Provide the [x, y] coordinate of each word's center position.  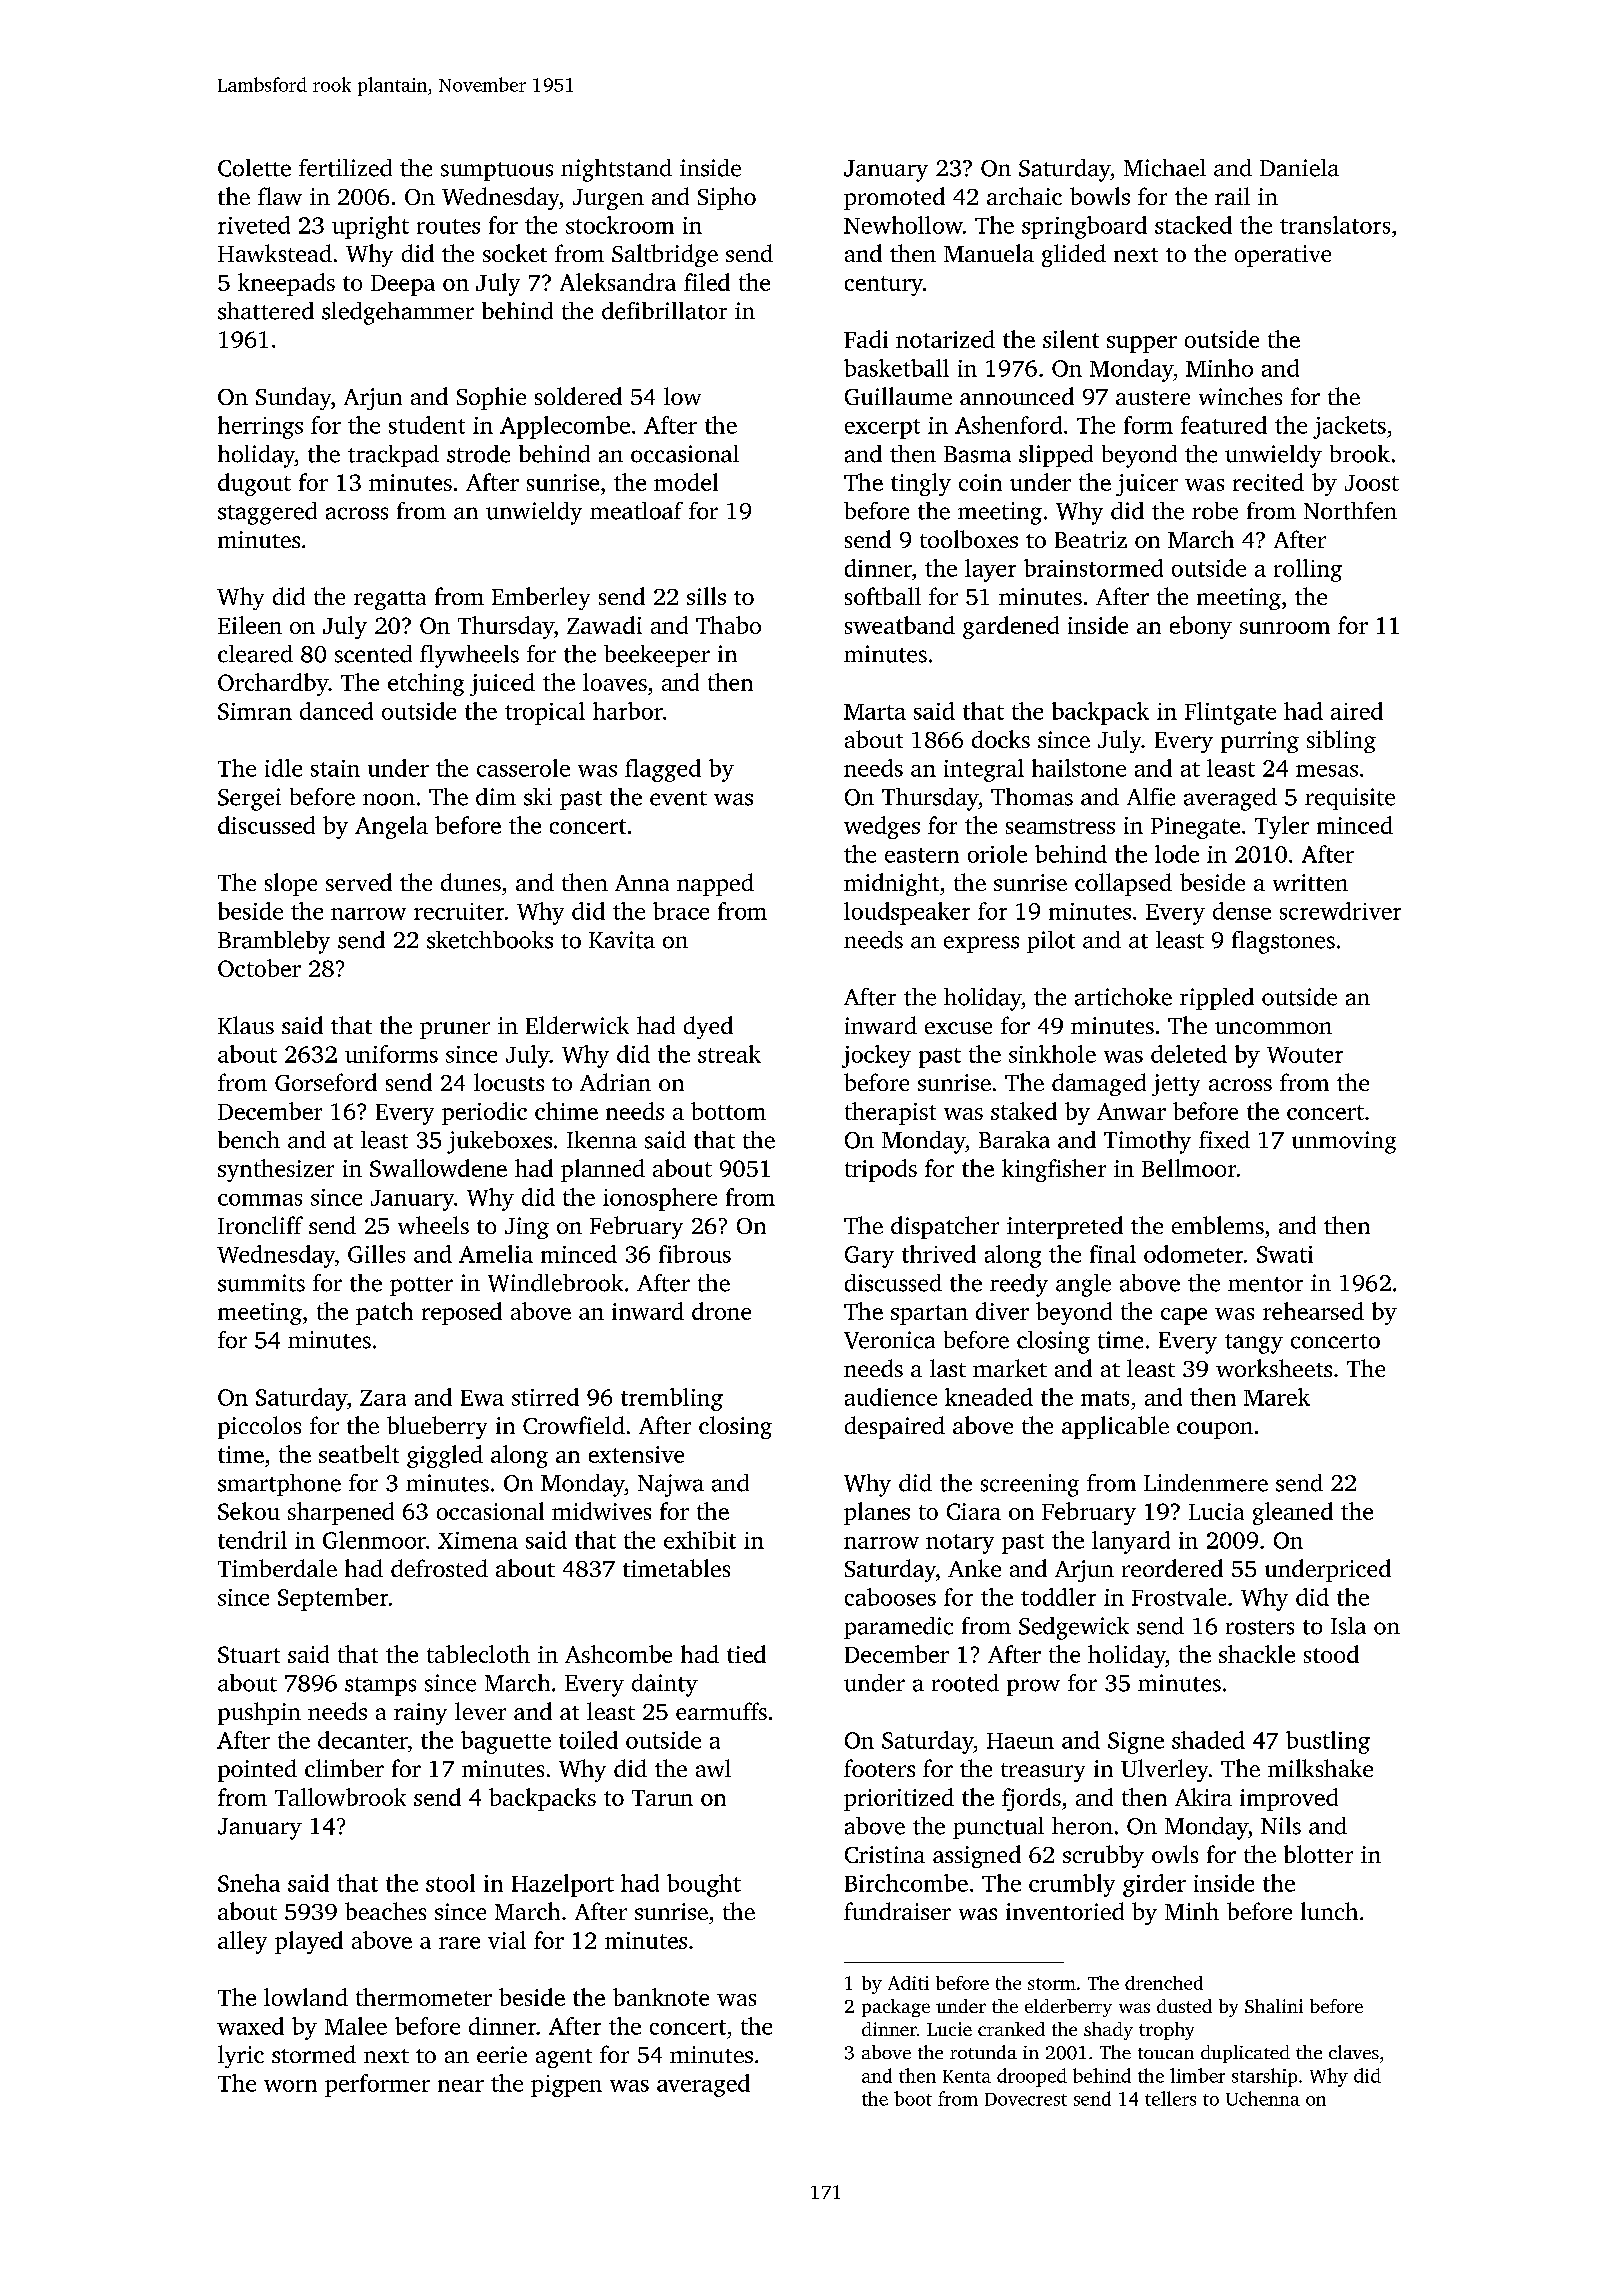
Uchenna [1263, 2098]
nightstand [616, 170]
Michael [1165, 168]
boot [913, 2098]
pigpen [566, 2086]
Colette [254, 168]
